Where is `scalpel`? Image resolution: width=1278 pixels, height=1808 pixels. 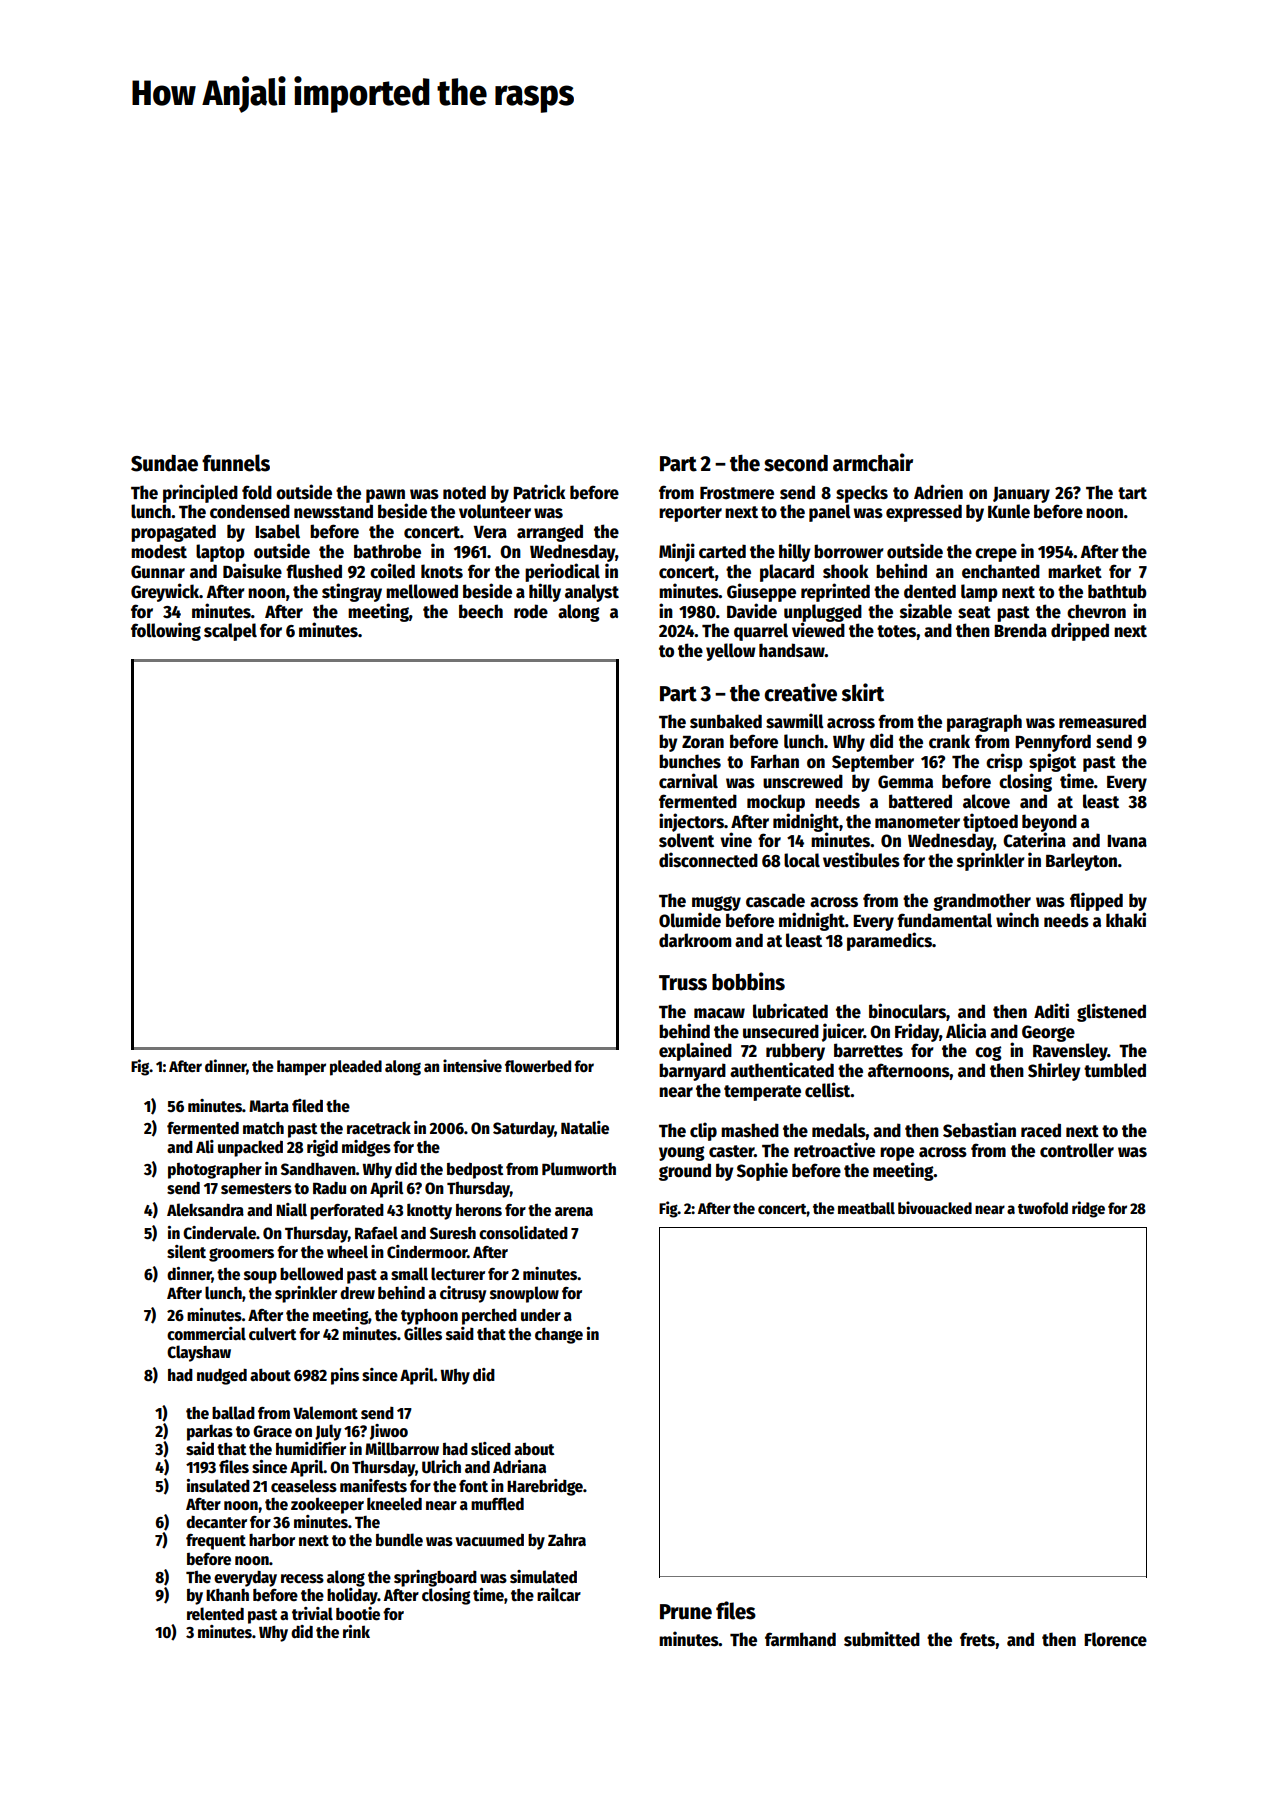 scalpel is located at coordinates (230, 632).
